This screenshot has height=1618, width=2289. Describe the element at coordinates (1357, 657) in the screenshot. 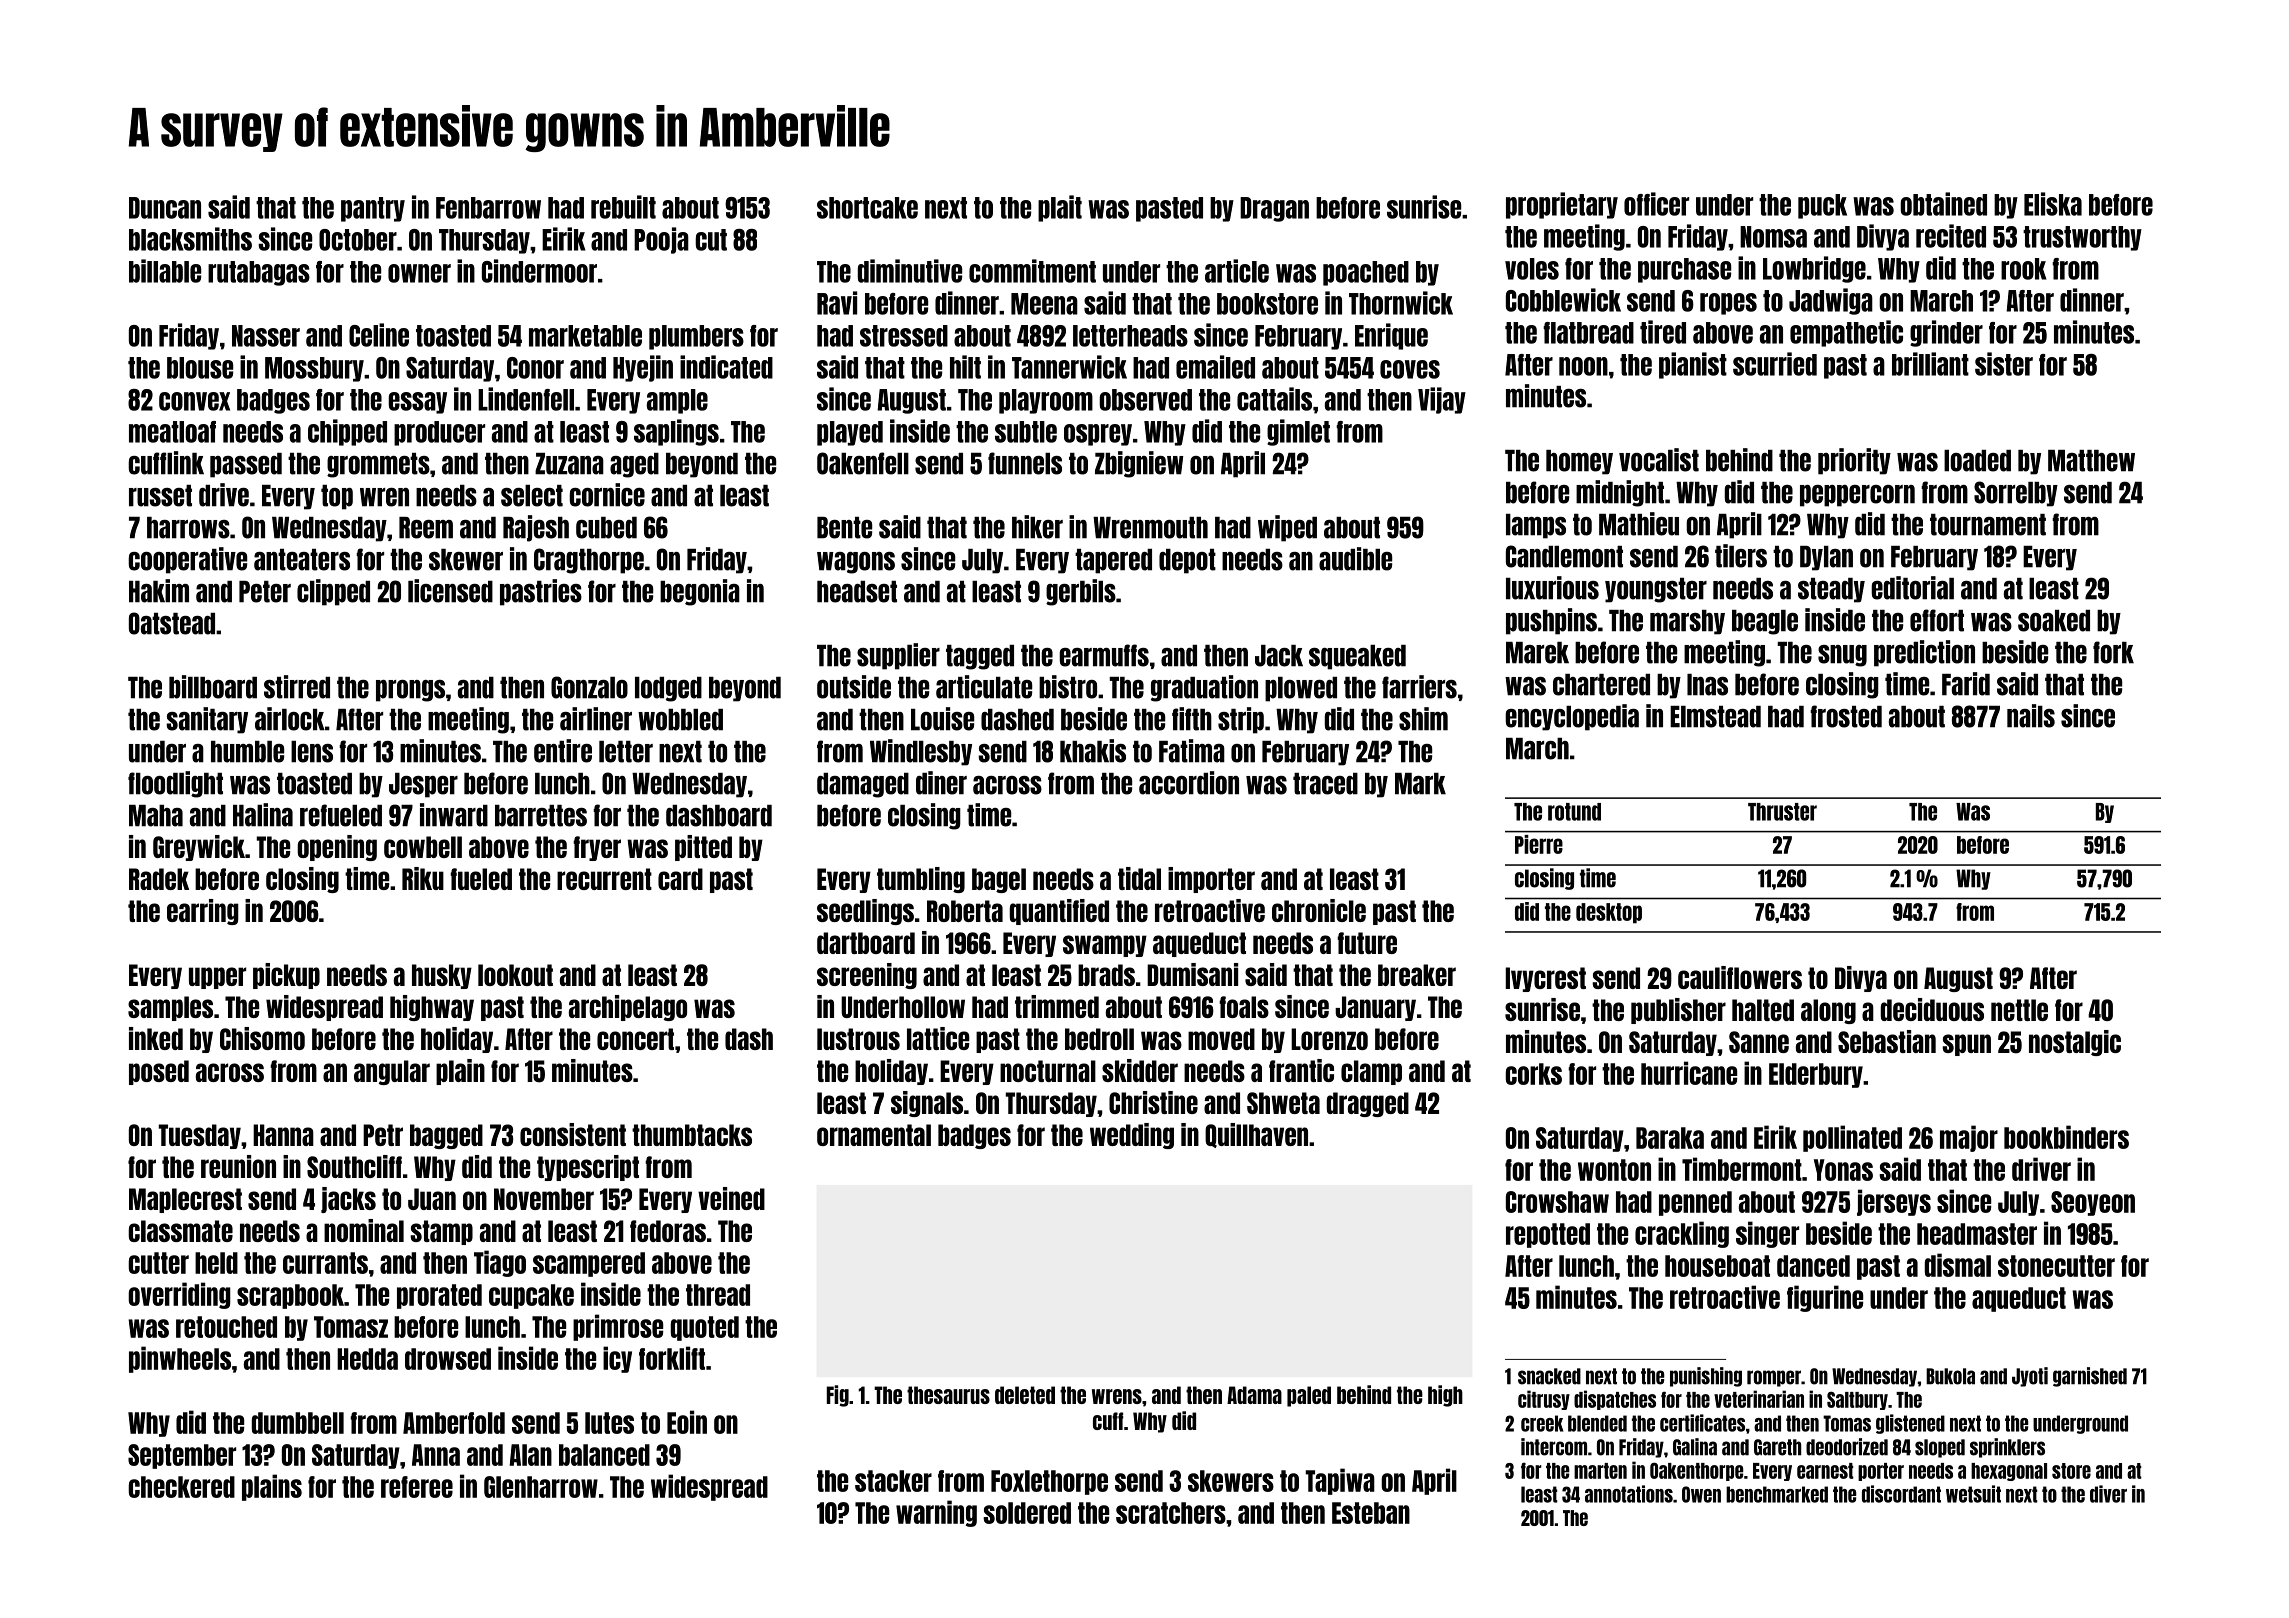

I see `squeaked` at that location.
